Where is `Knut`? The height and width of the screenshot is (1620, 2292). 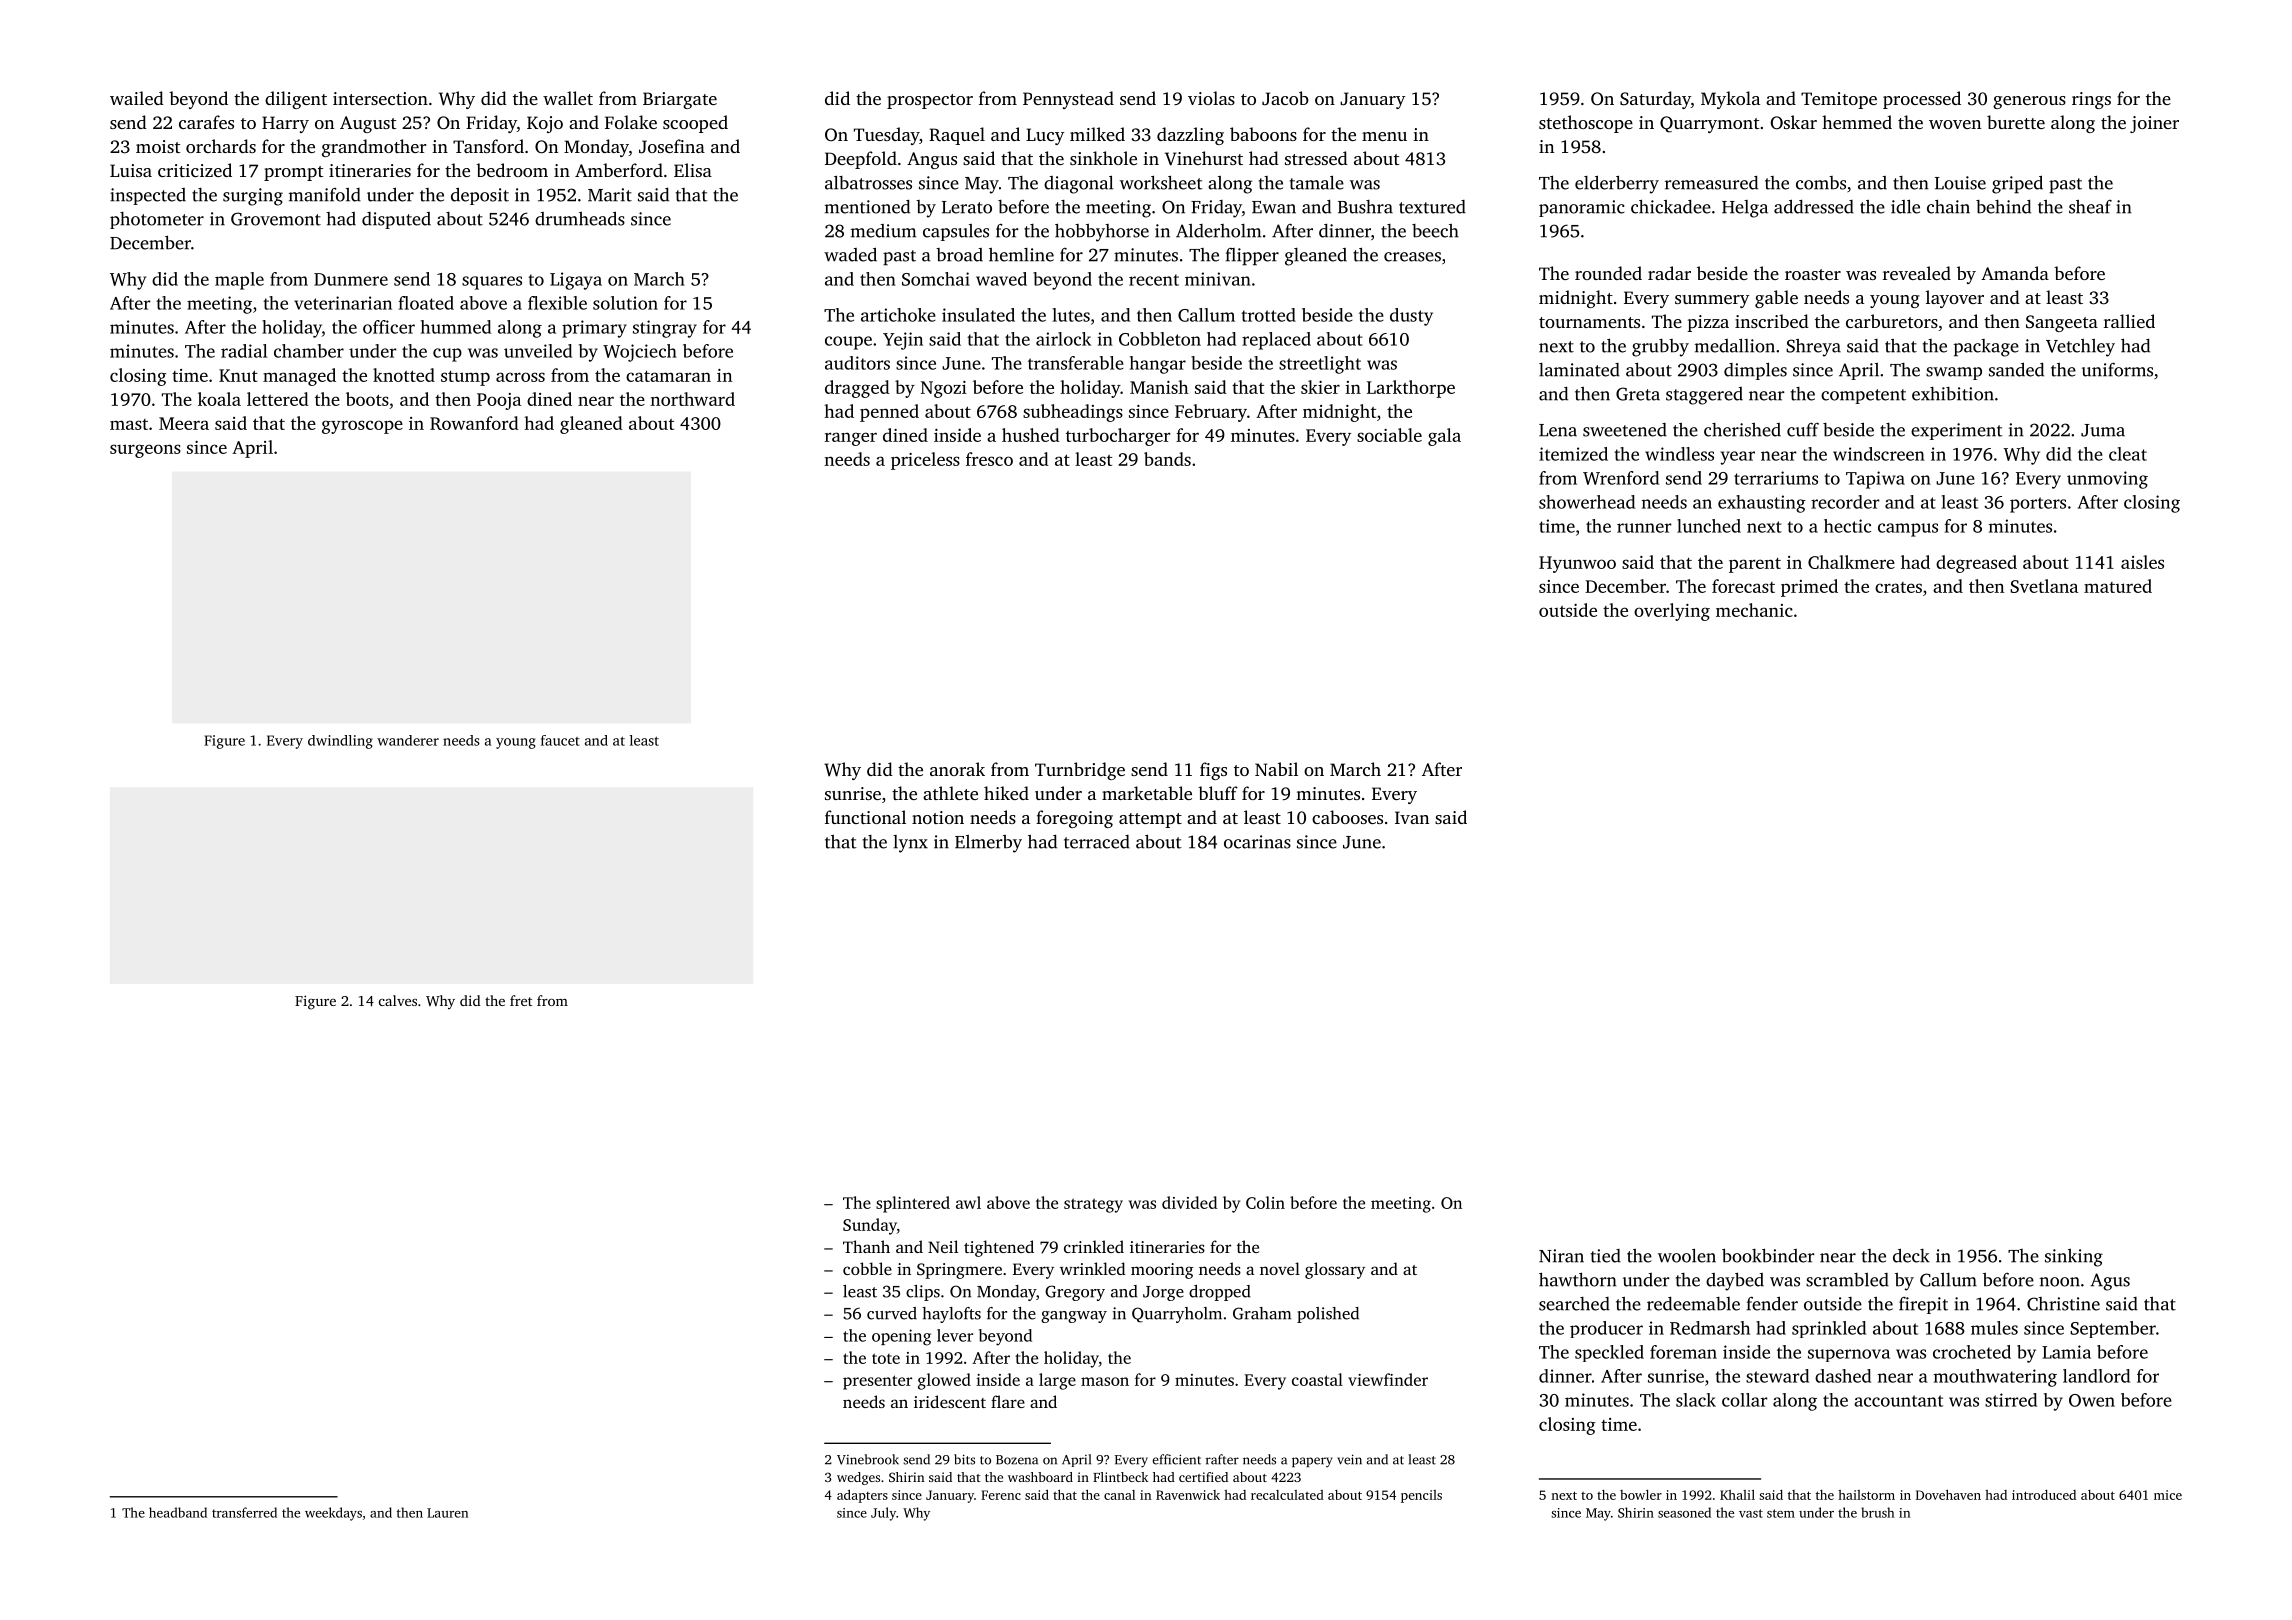
Knut is located at coordinates (238, 375).
